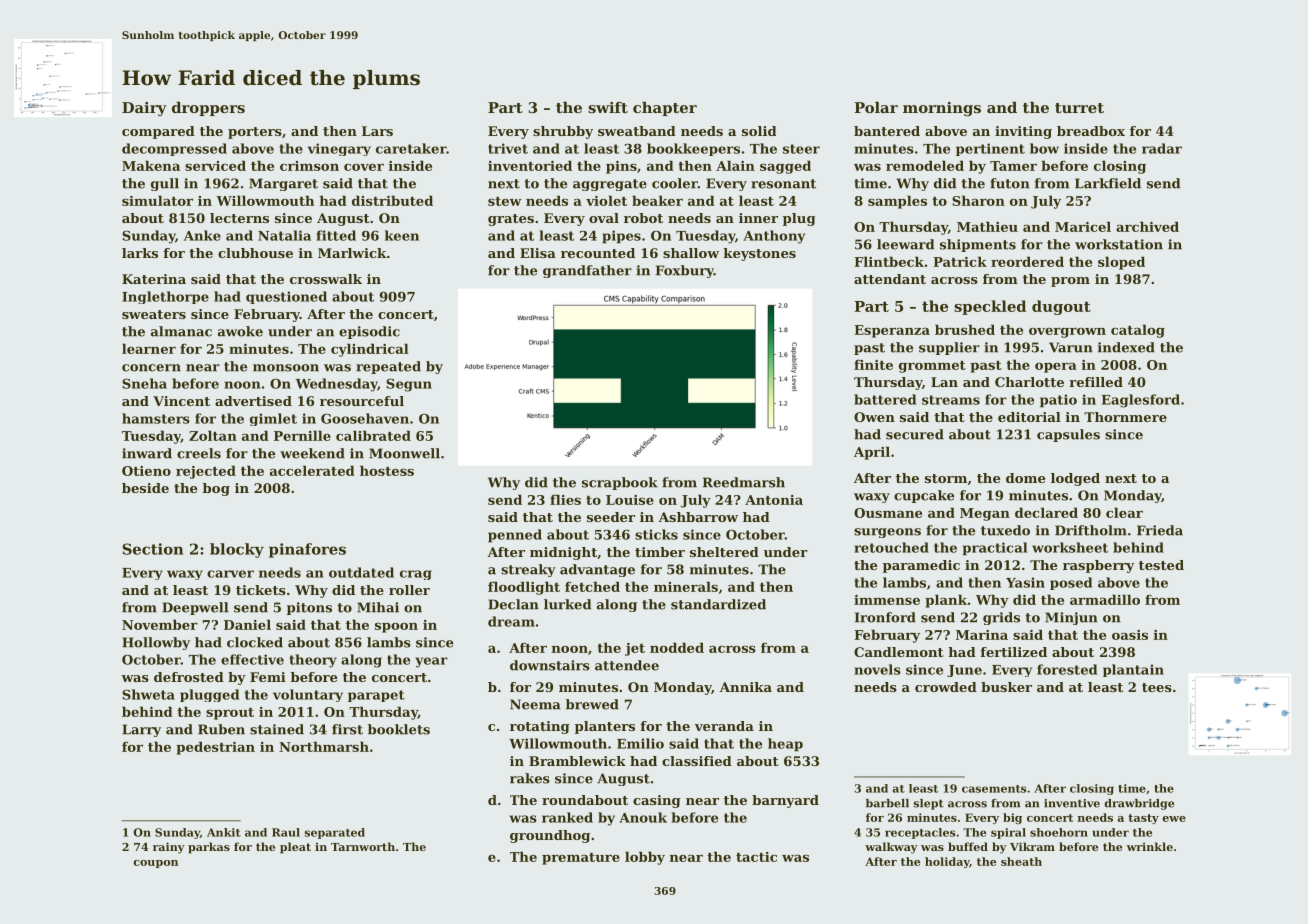 This document has width=1308, height=924. Describe the element at coordinates (985, 514) in the document. I see `Megan` at that location.
